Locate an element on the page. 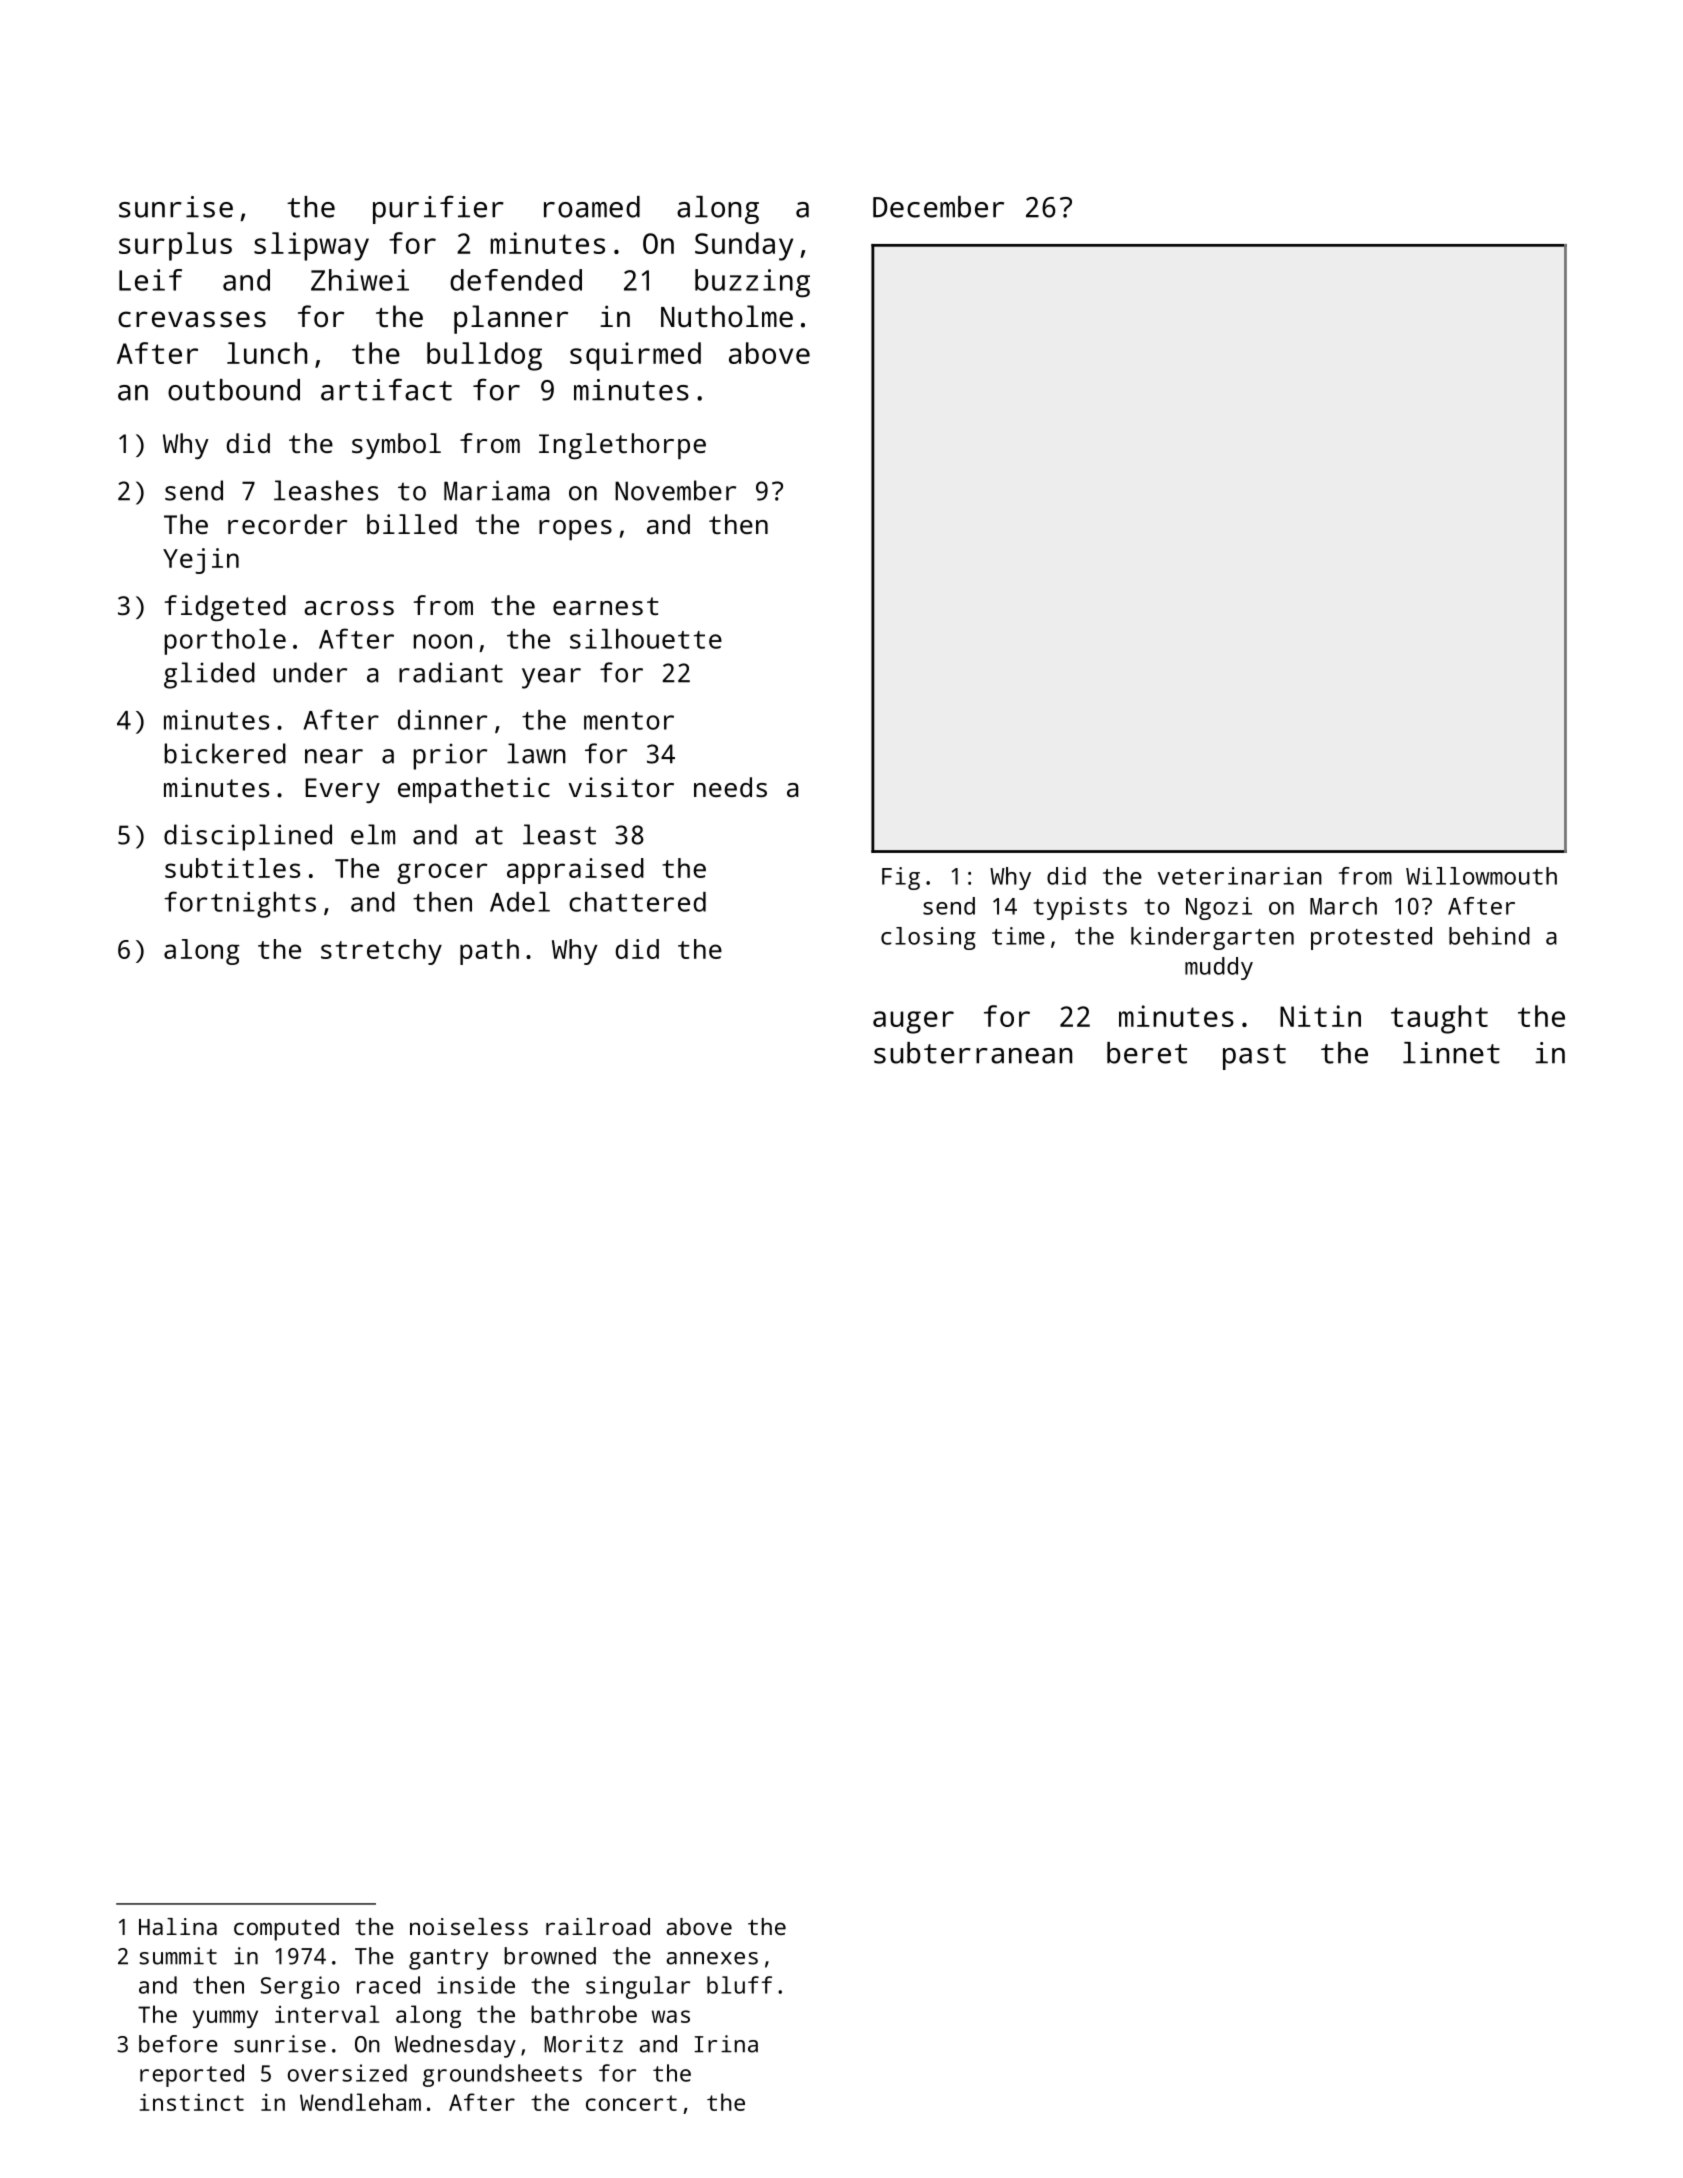 Image resolution: width=1683 pixels, height=2178 pixels. Irina is located at coordinates (726, 2044).
